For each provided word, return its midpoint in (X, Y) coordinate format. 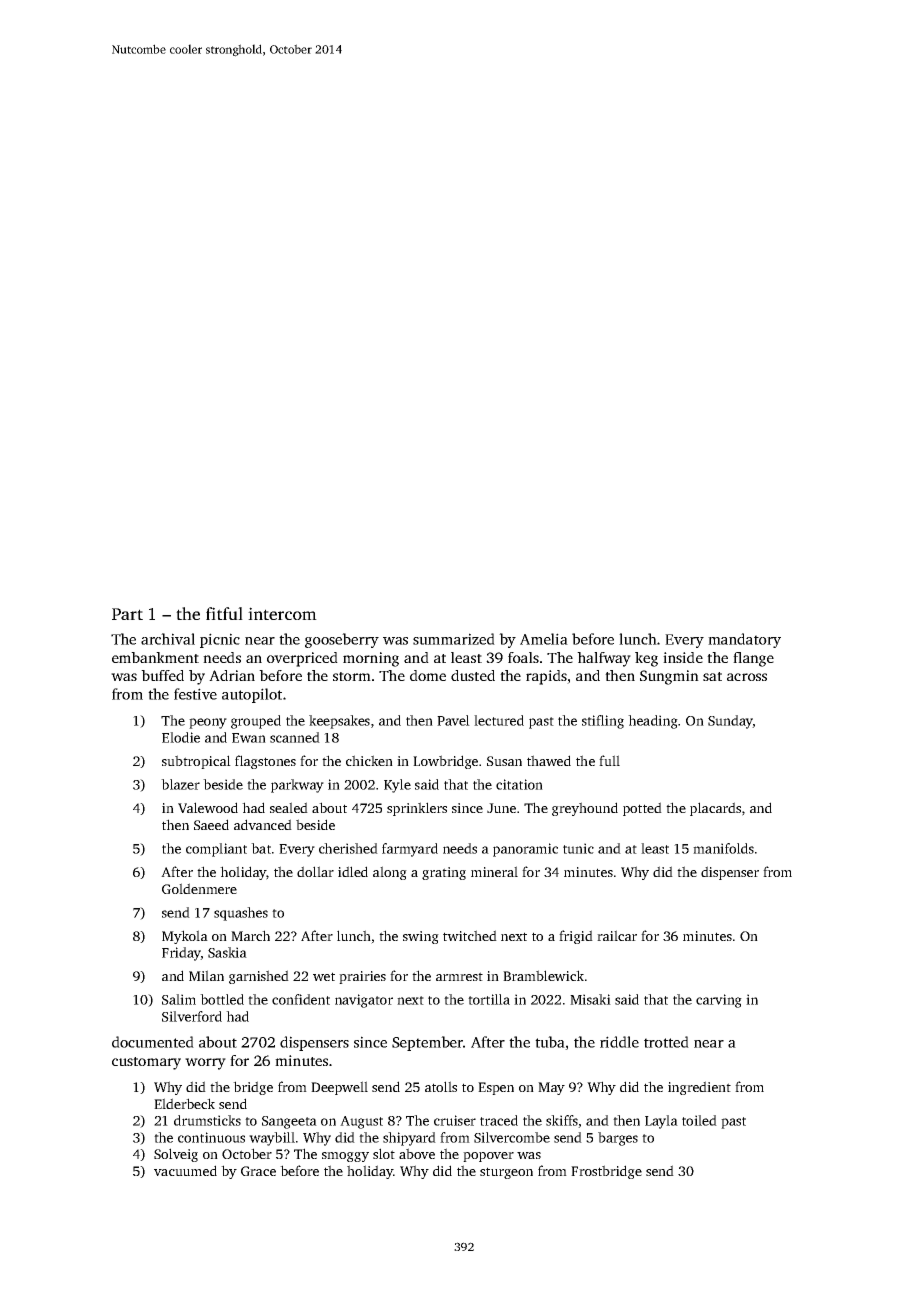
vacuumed (185, 1170)
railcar (617, 935)
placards (715, 809)
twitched (470, 935)
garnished (259, 977)
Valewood (208, 807)
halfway (604, 659)
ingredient (699, 1088)
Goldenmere (199, 888)
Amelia (544, 639)
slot (384, 1153)
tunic (578, 848)
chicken (369, 760)
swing (421, 937)
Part (127, 614)
